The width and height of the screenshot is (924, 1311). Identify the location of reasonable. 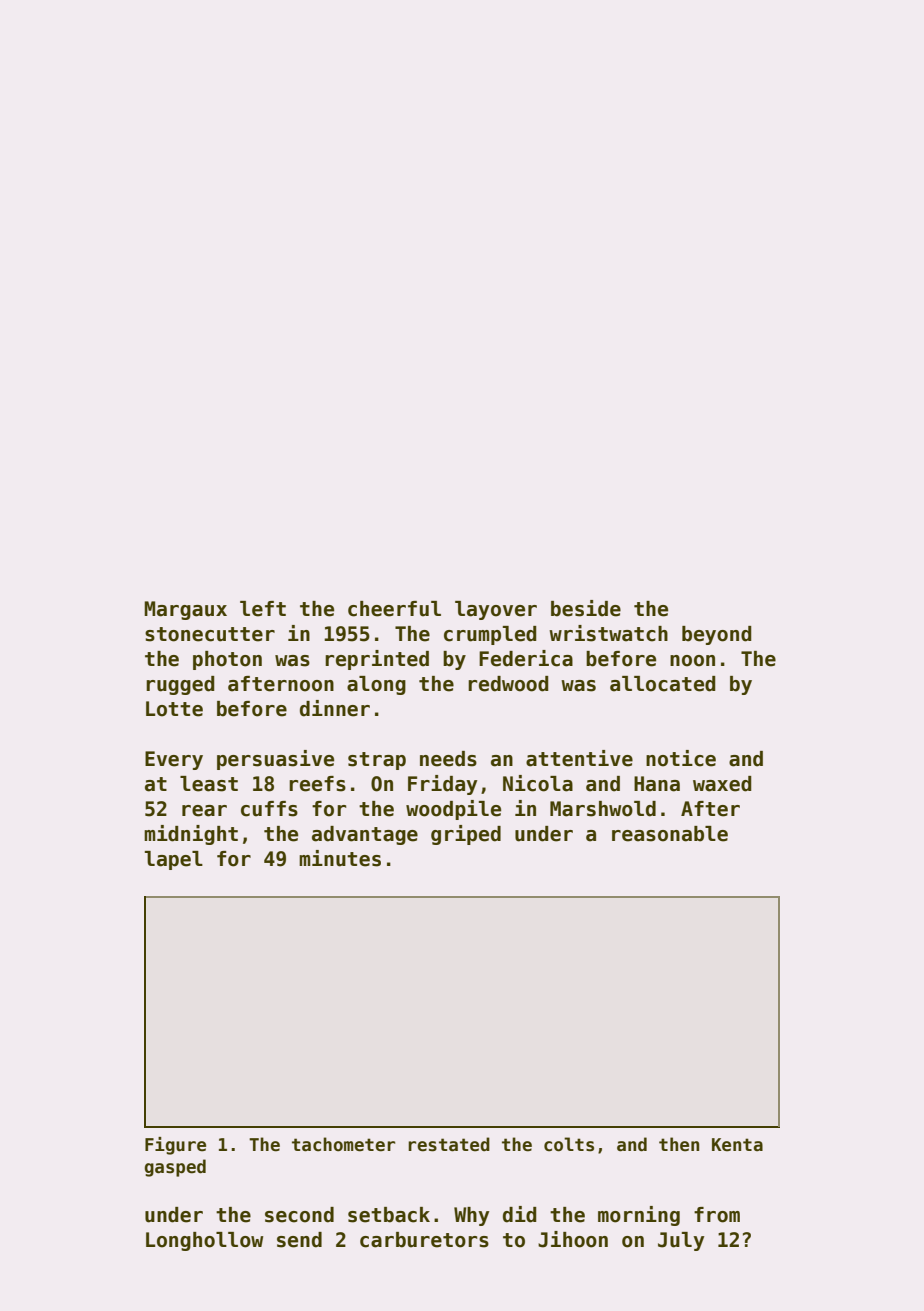
(670, 834).
